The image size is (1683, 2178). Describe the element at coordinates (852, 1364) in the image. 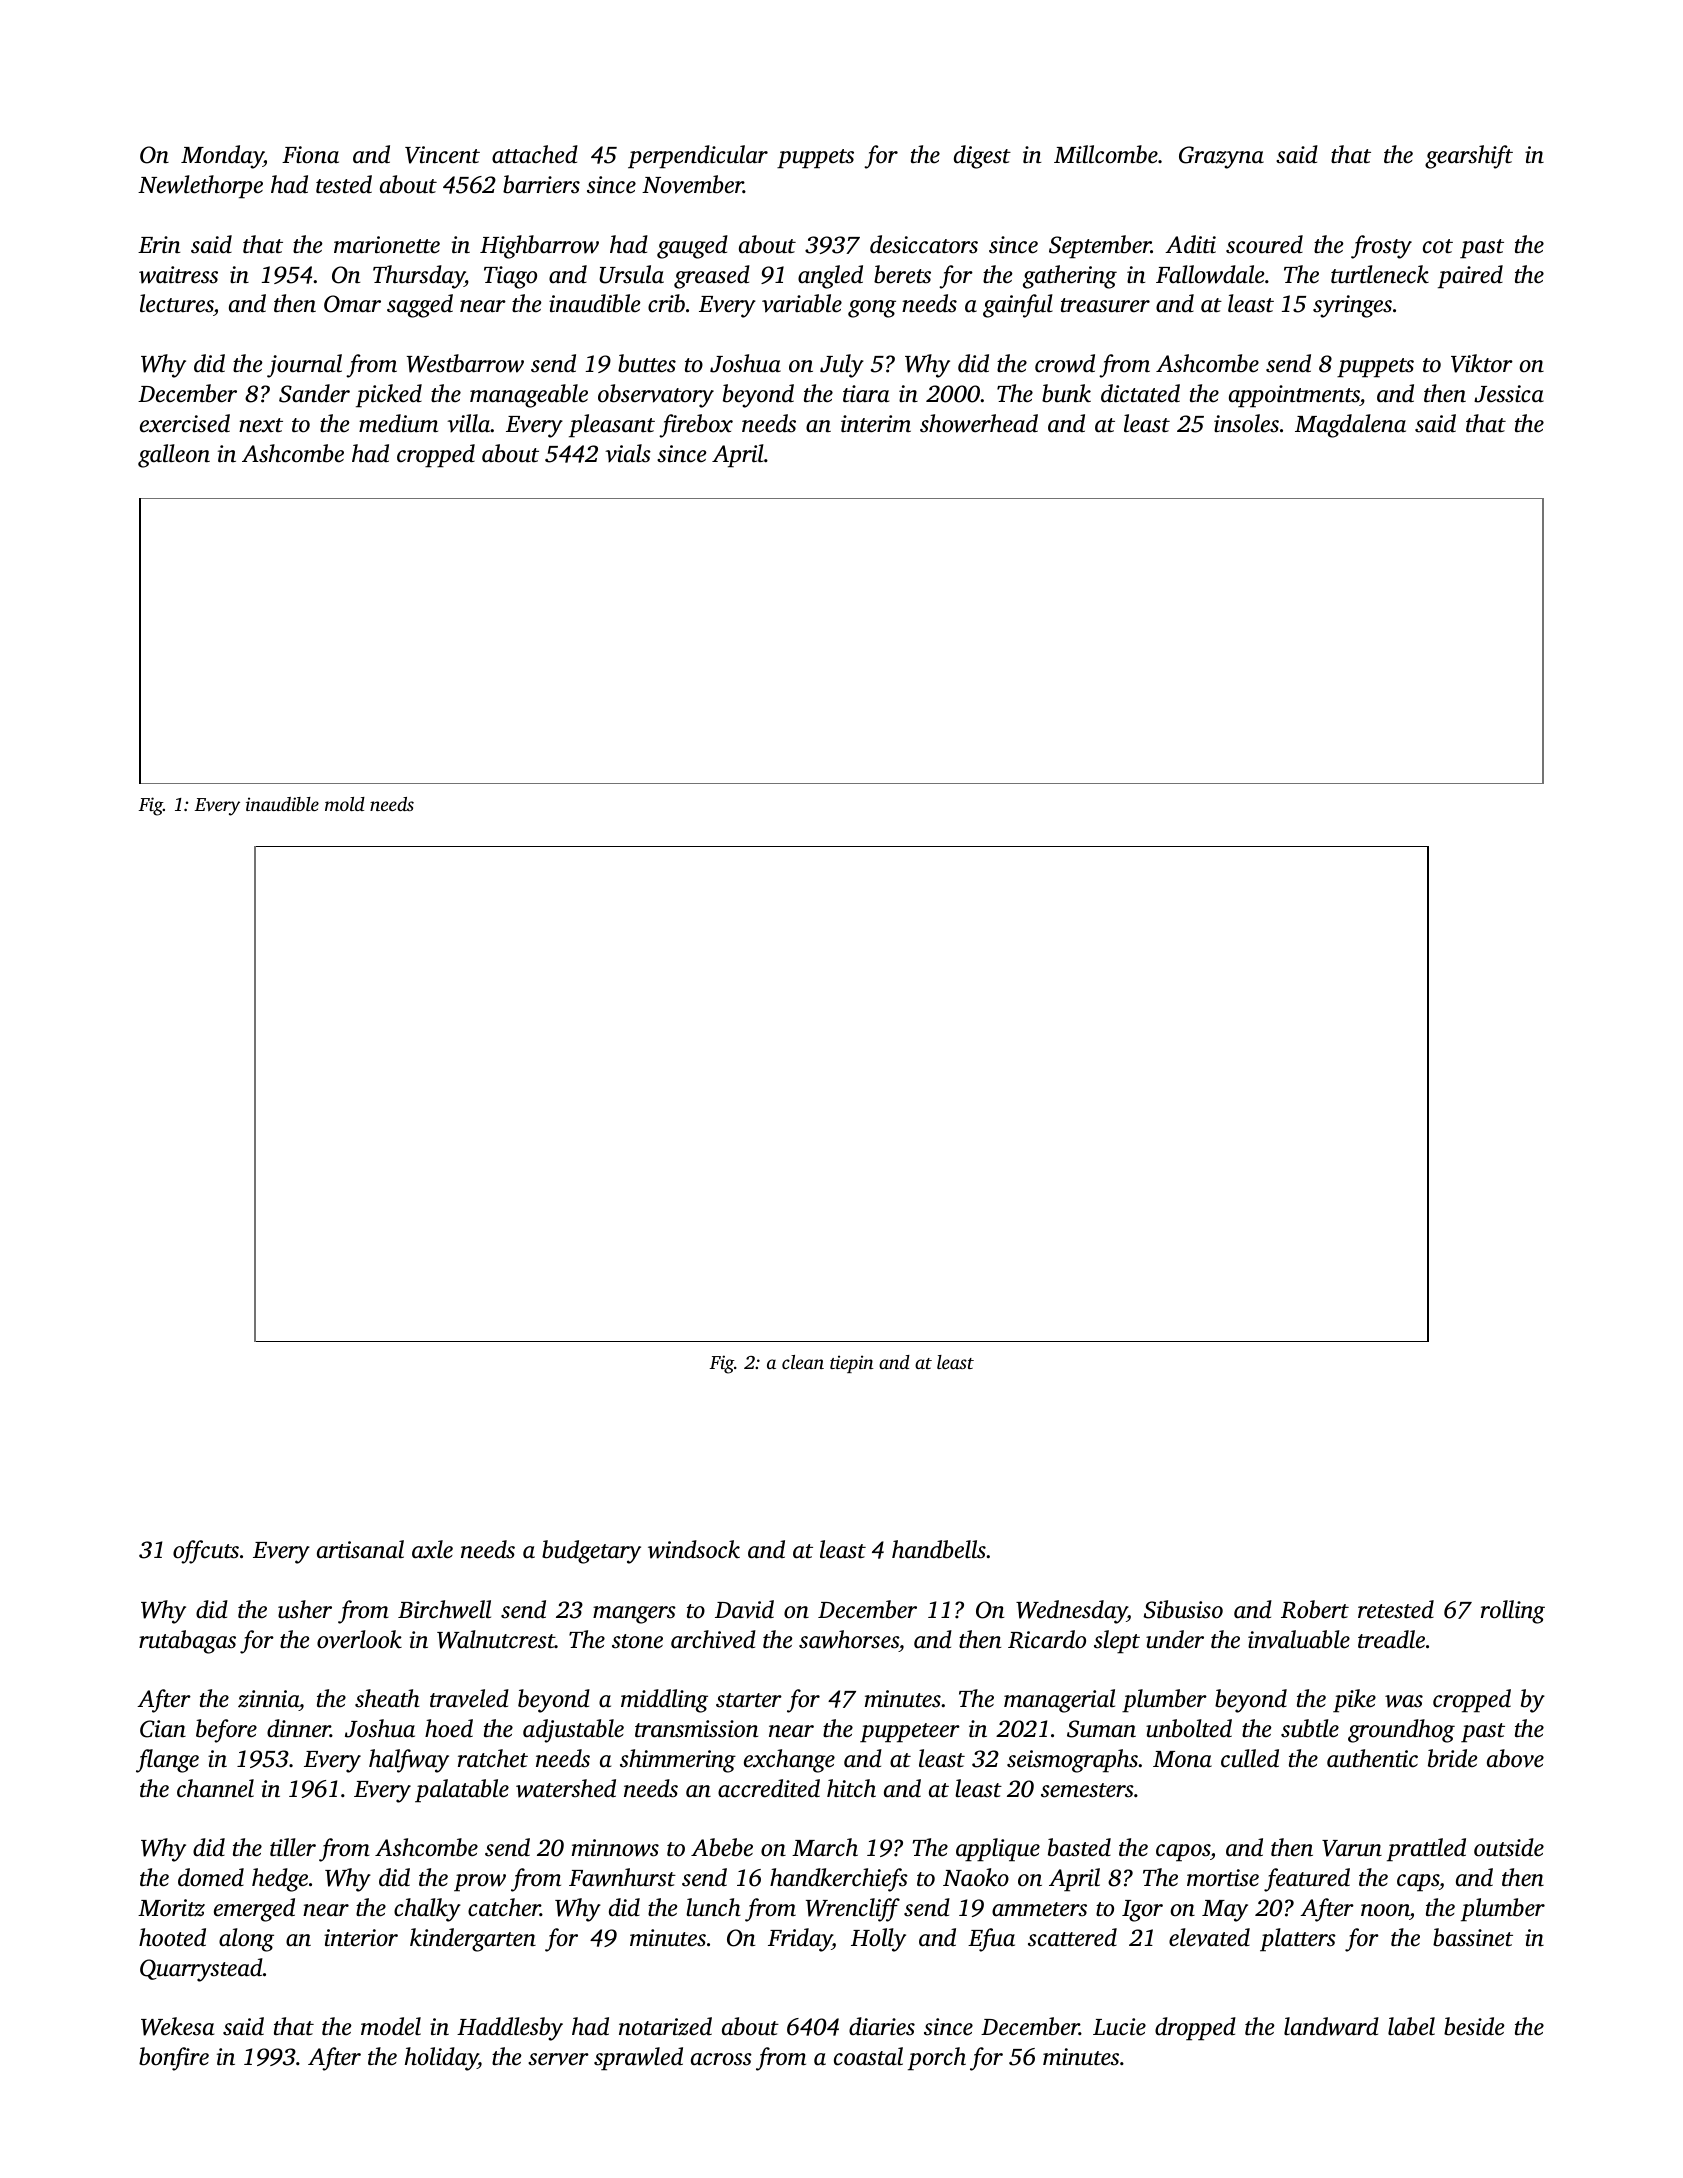

I see `tiepin` at that location.
